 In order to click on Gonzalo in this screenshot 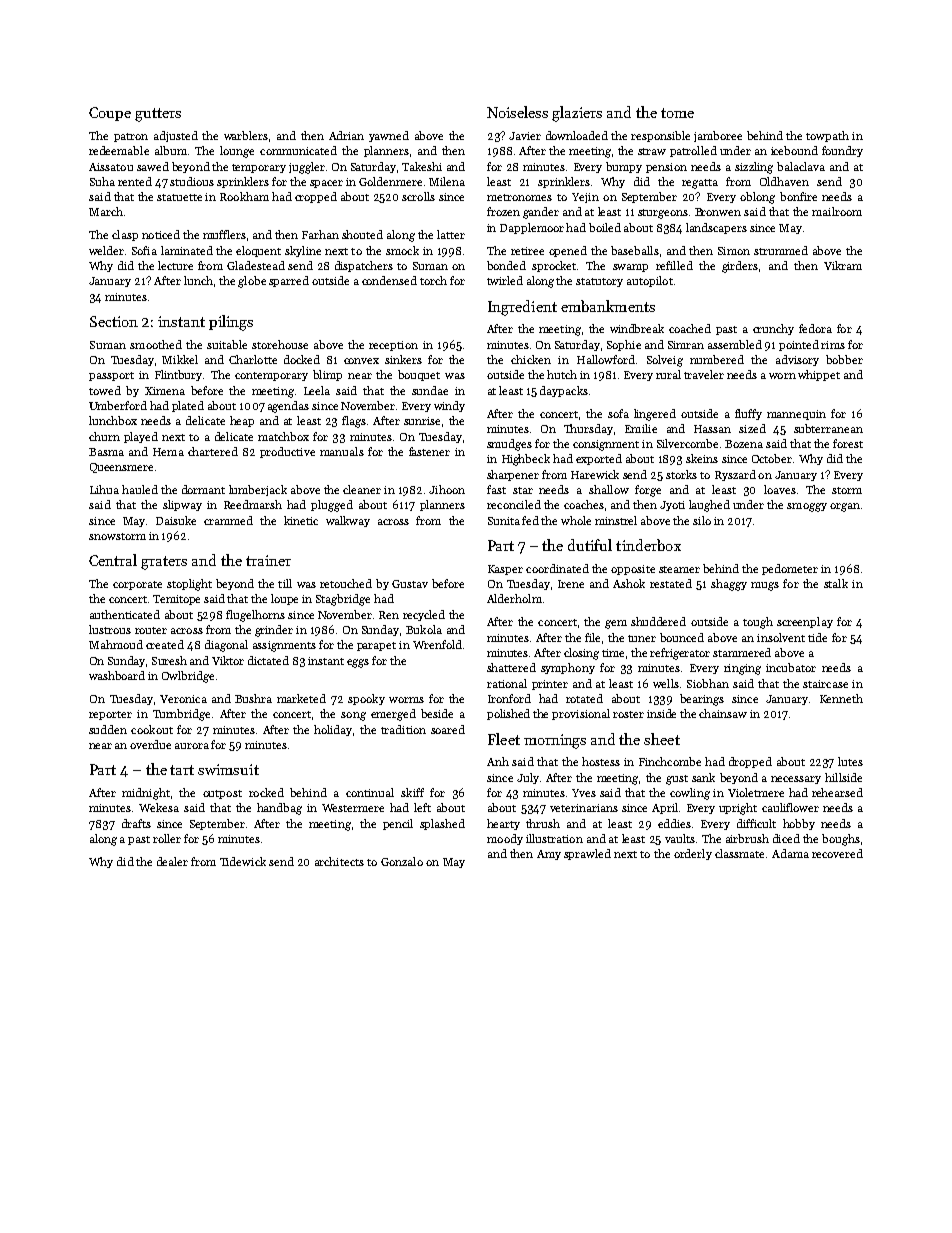, I will do `click(402, 861)`.
